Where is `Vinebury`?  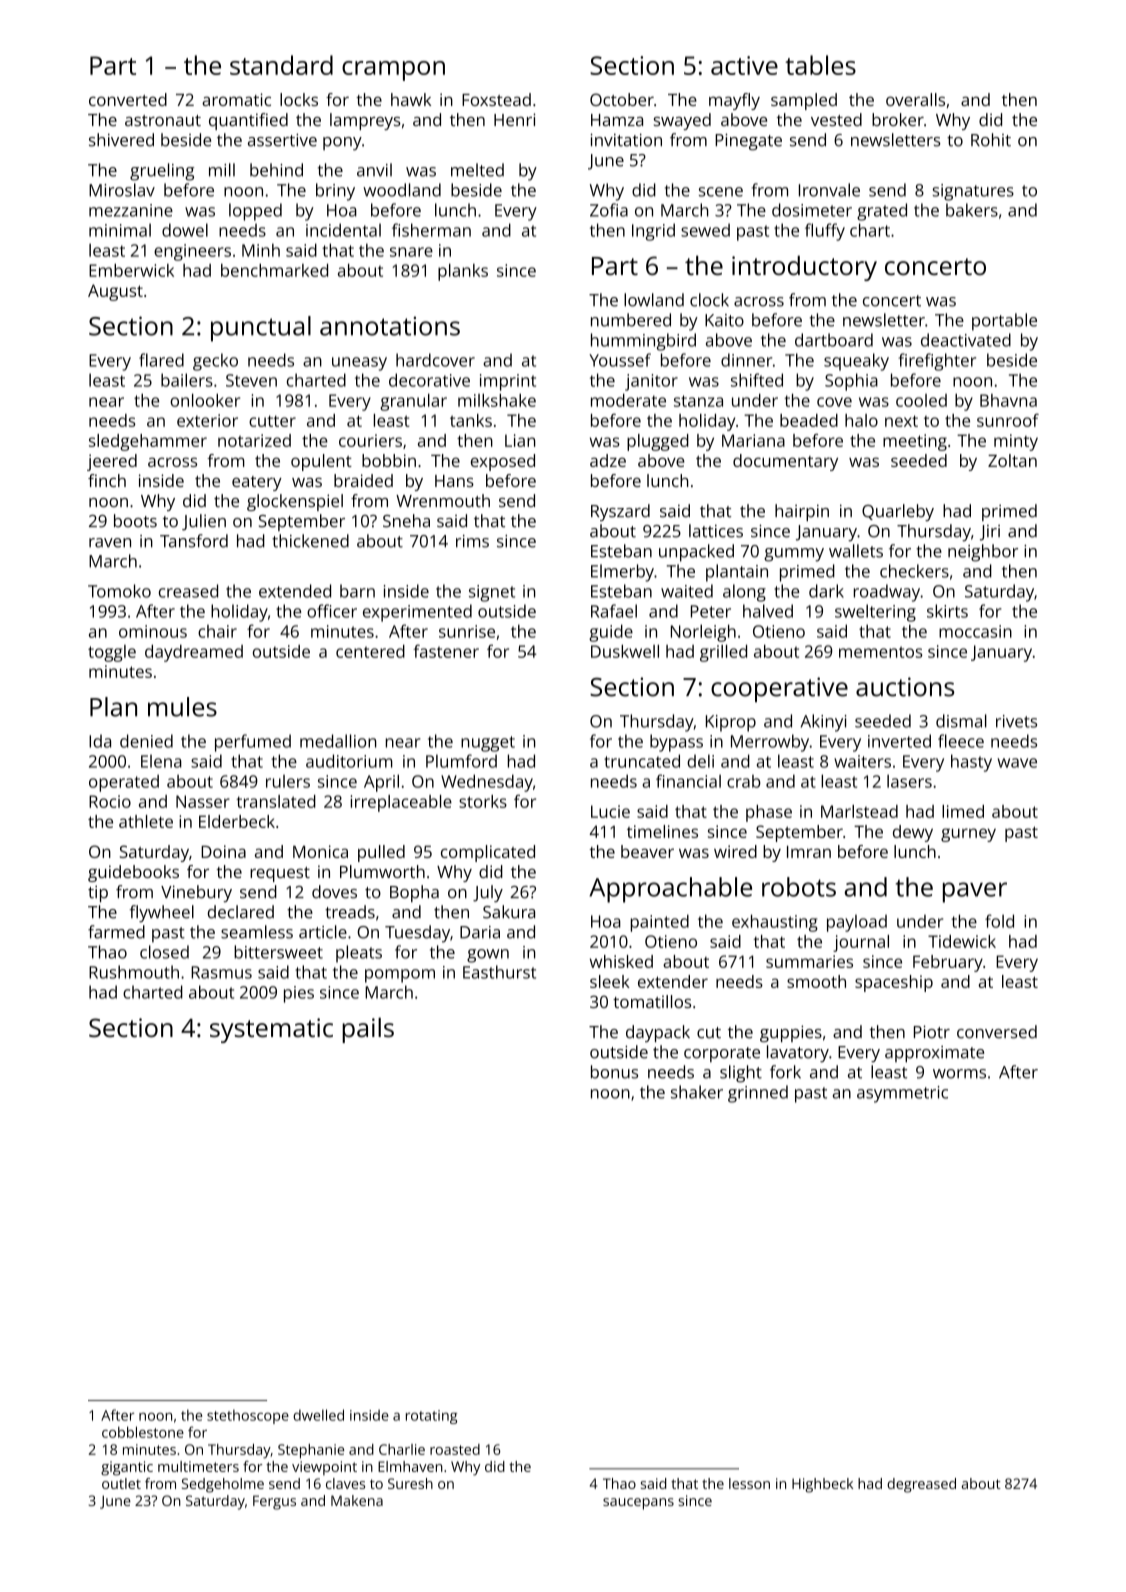
Vinebury is located at coordinates (196, 893).
